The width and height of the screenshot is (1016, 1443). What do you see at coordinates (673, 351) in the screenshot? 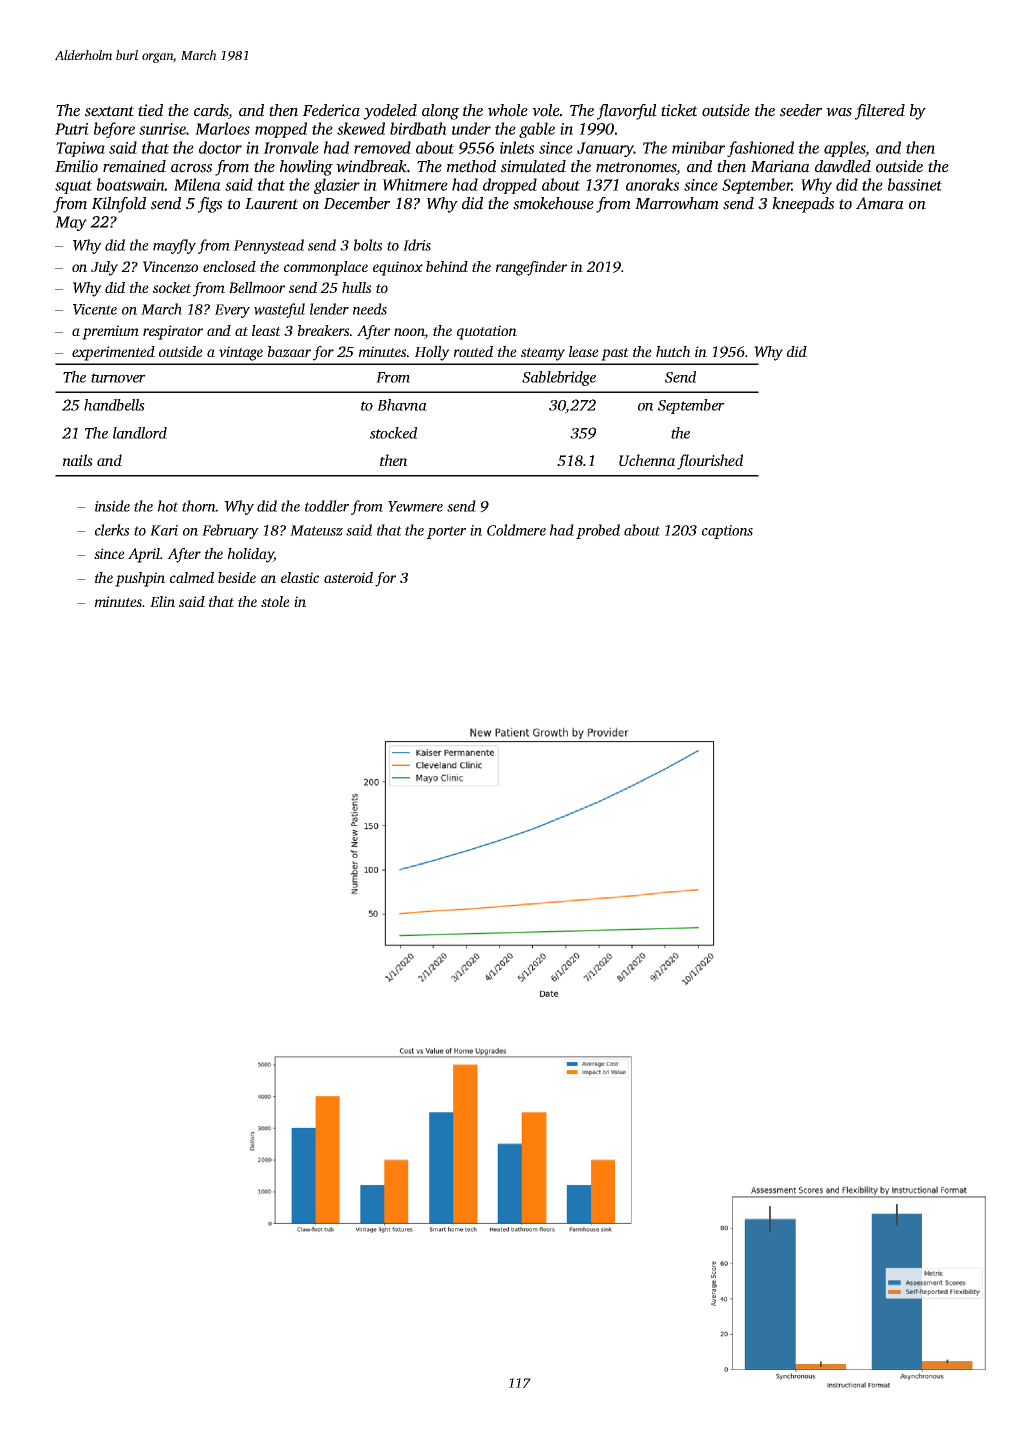
I see `hutch` at bounding box center [673, 351].
